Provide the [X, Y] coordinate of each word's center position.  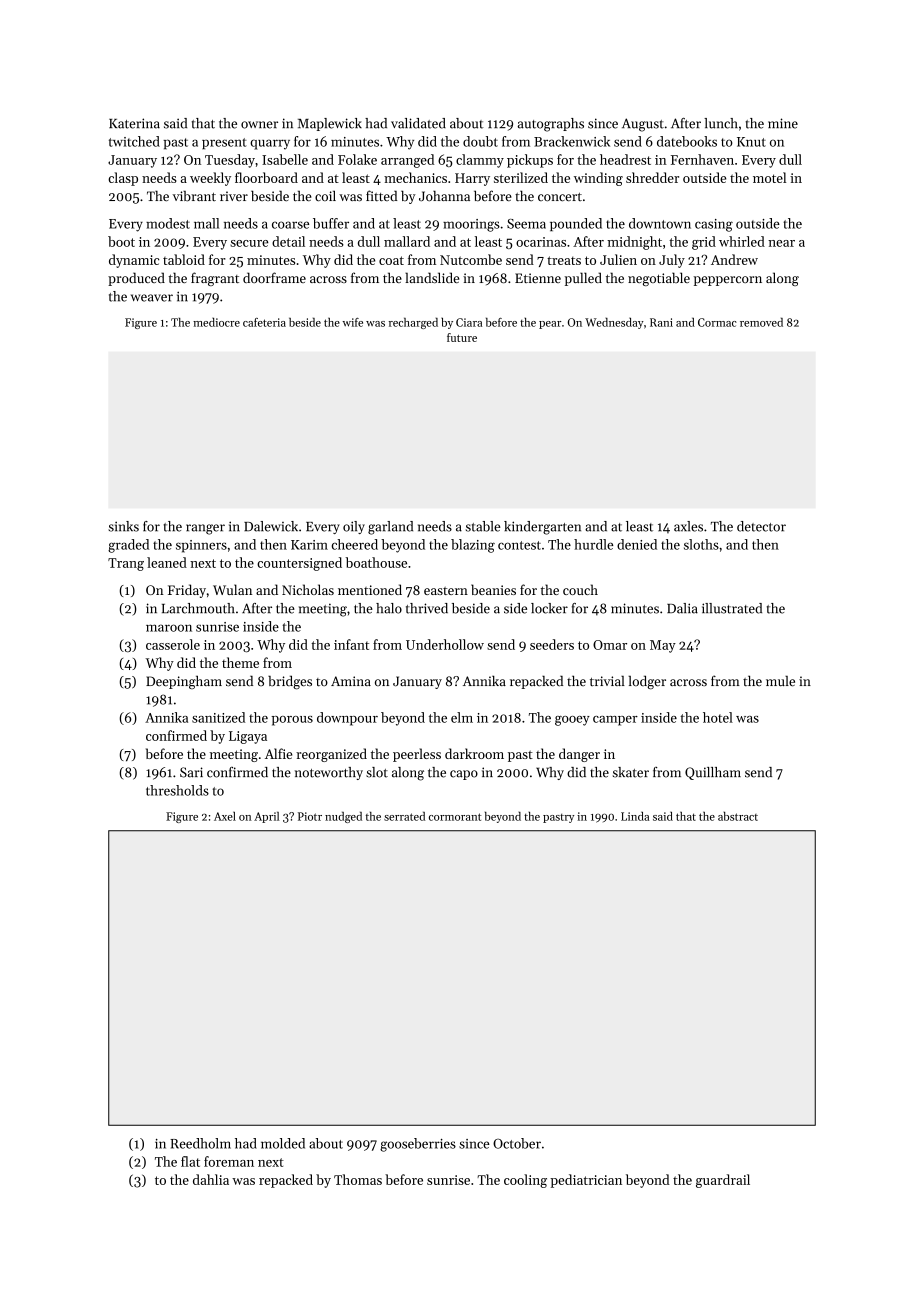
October [517, 1143]
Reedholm [200, 1143]
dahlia [211, 1179]
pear [550, 325]
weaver [152, 298]
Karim [309, 545]
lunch [721, 123]
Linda [635, 816]
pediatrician [586, 1181]
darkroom [474, 753]
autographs [551, 125]
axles [688, 526]
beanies [493, 589]
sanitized [218, 717]
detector [761, 526]
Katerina [134, 123]
